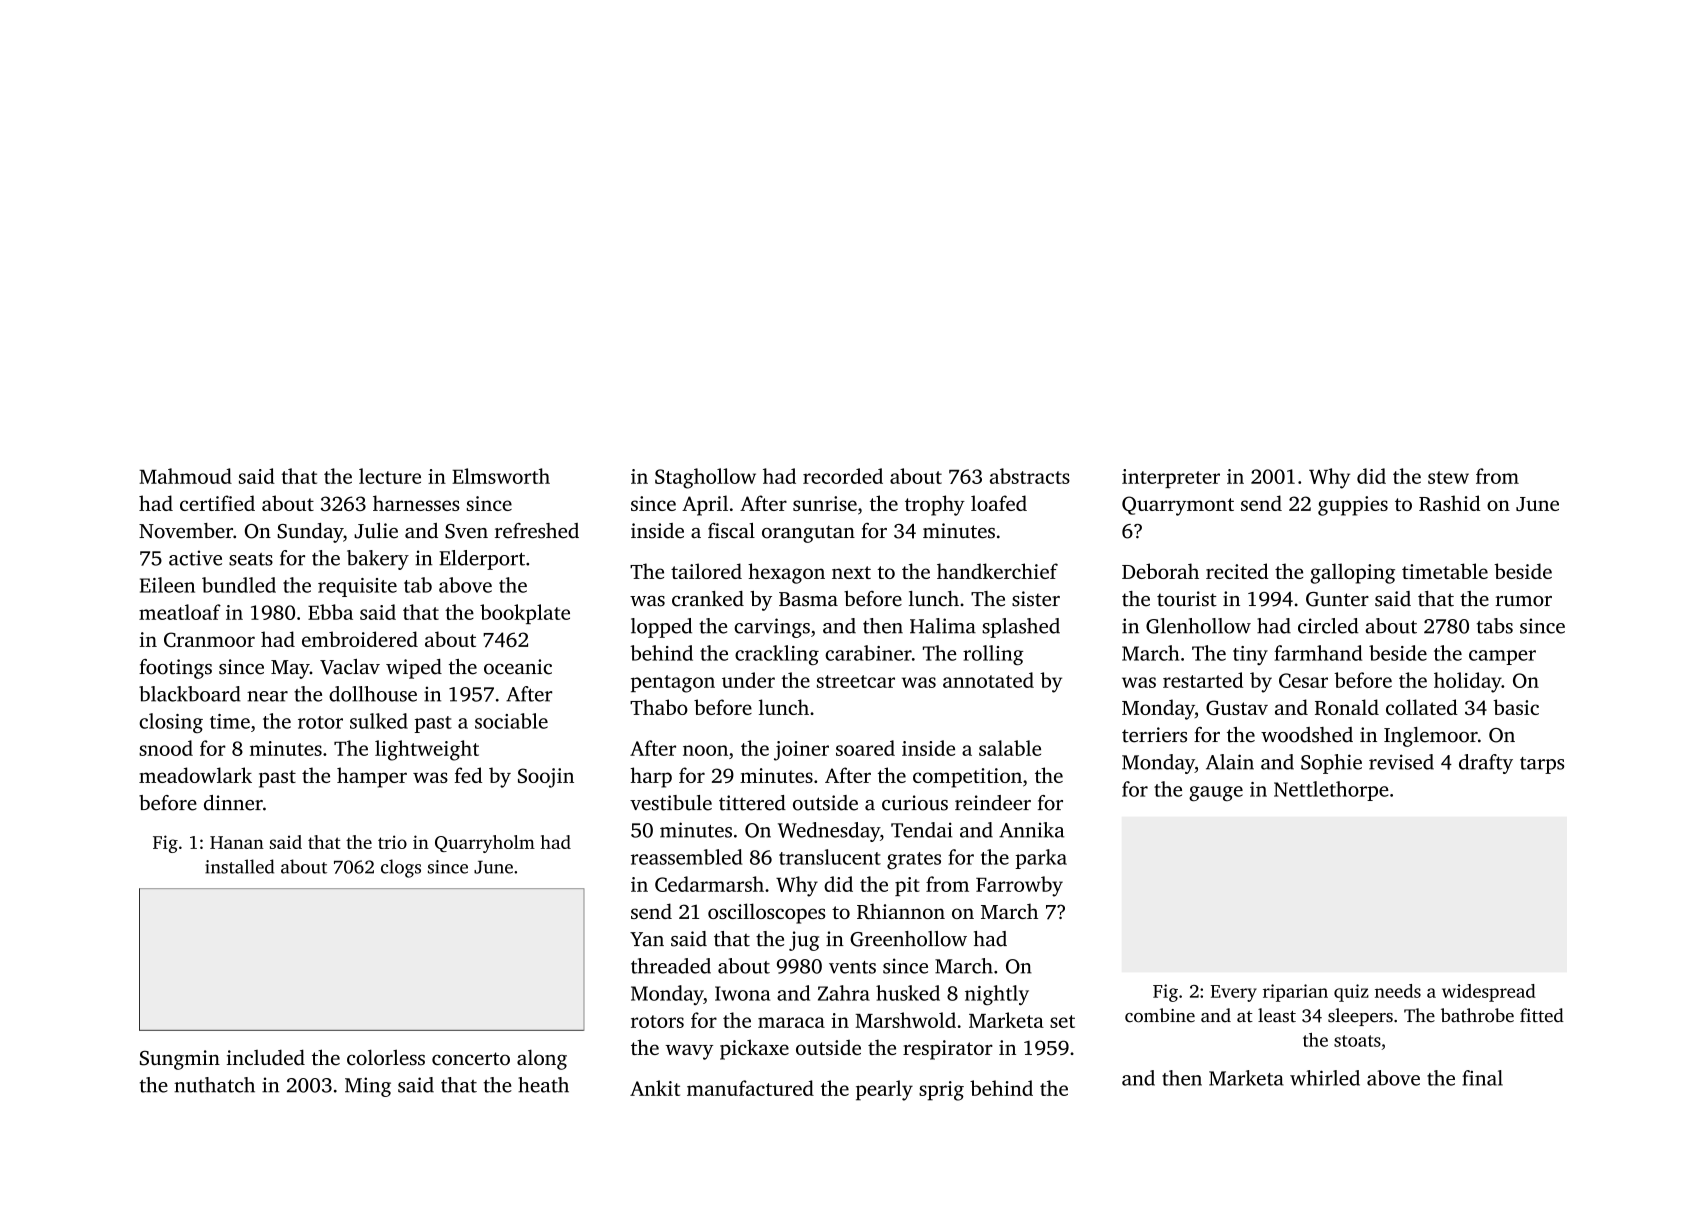 The height and width of the image is (1206, 1706). Describe the element at coordinates (485, 844) in the image. I see `Quarryholm` at that location.
